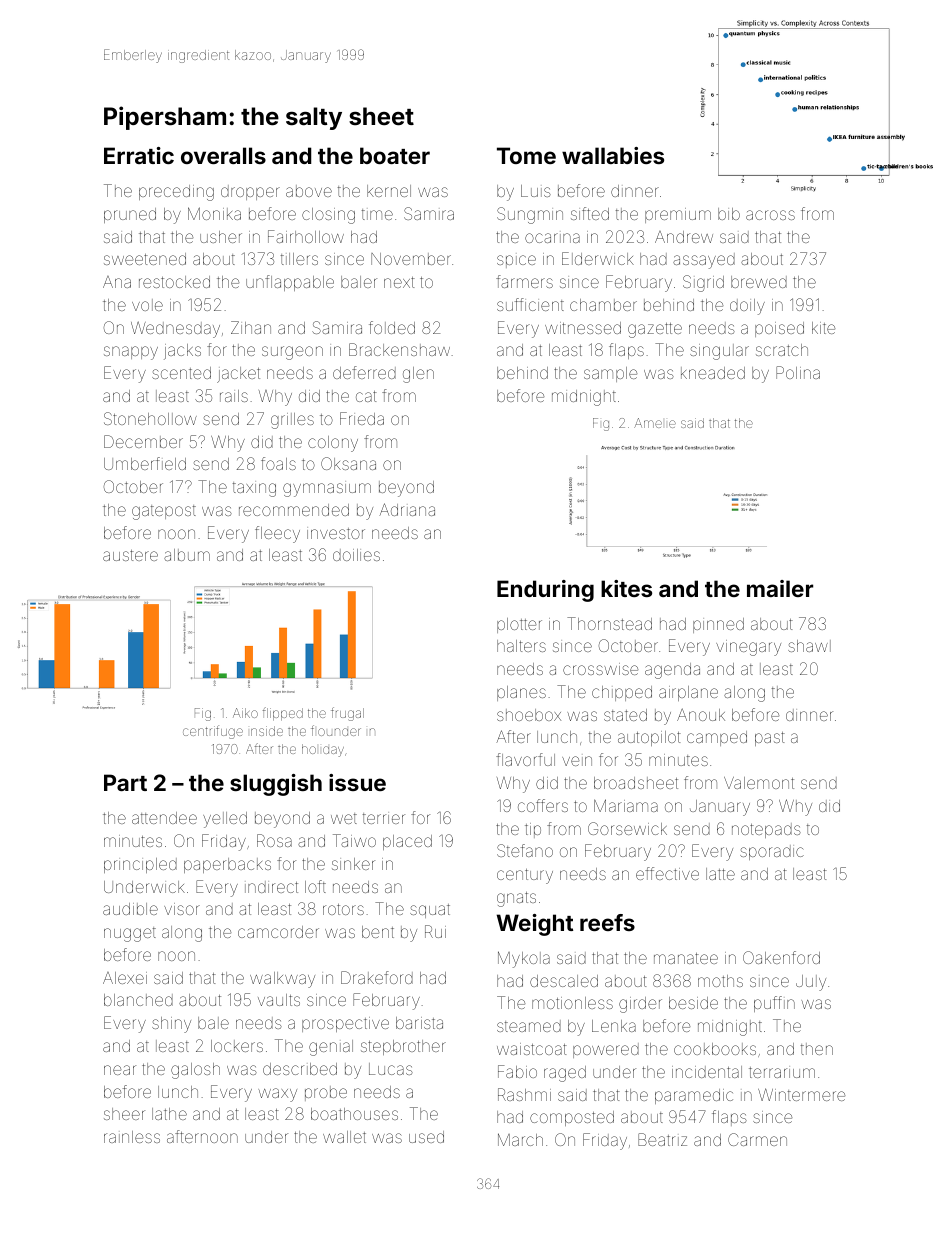 The height and width of the page is (1233, 952). I want to click on Erratic, so click(139, 155).
